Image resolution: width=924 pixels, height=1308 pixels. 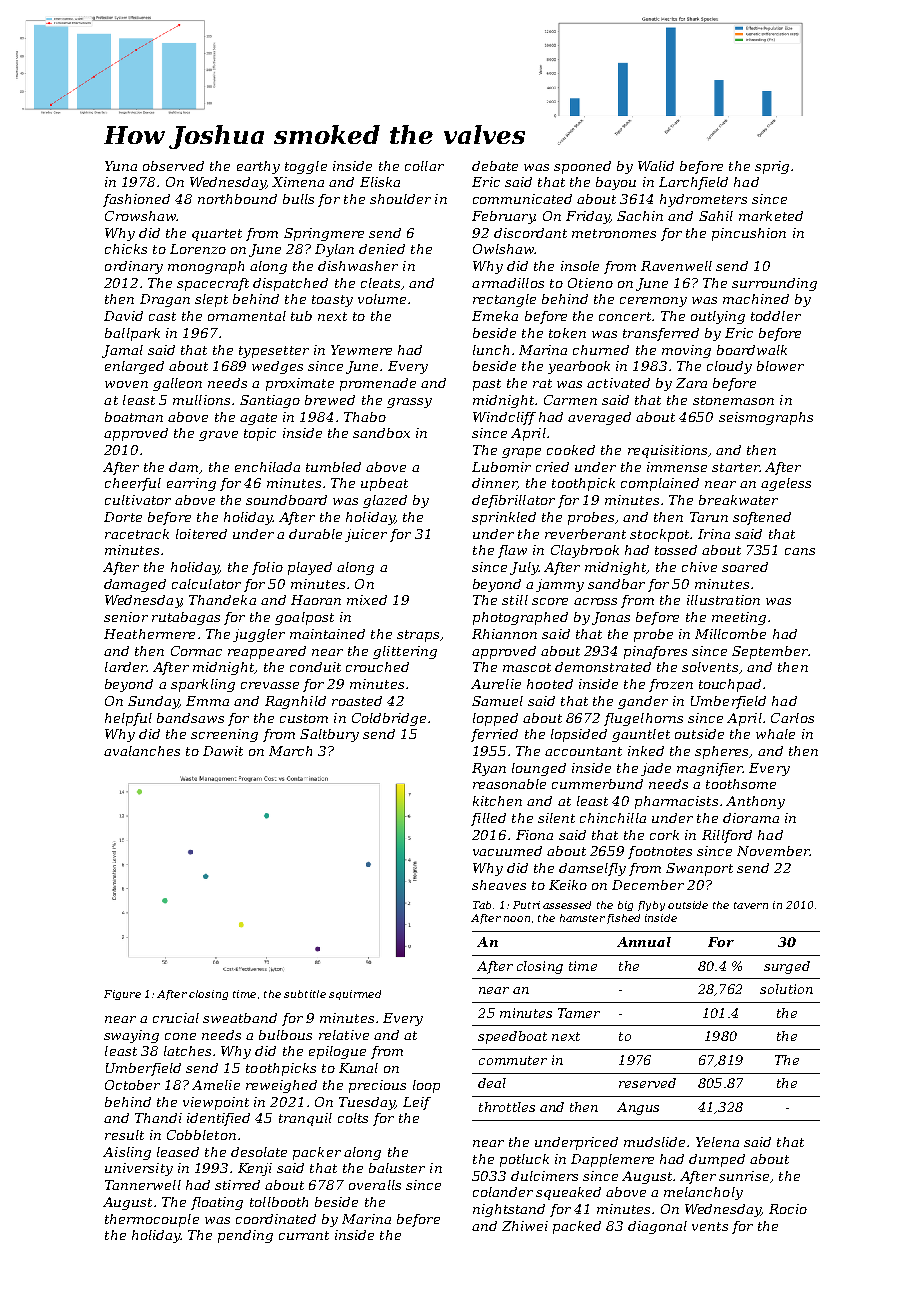 I want to click on juicer, so click(x=366, y=535).
